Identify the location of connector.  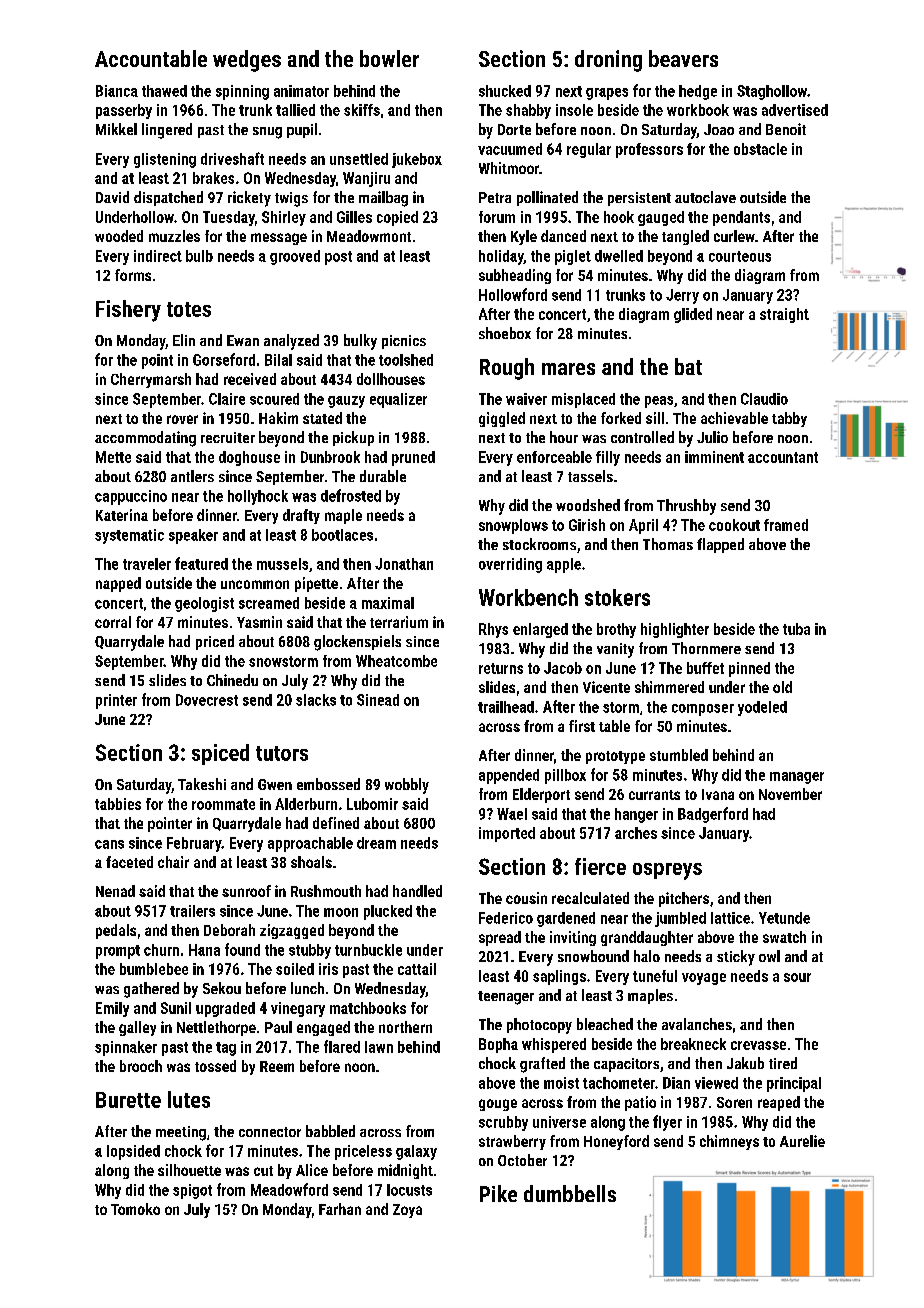
(270, 1132).
